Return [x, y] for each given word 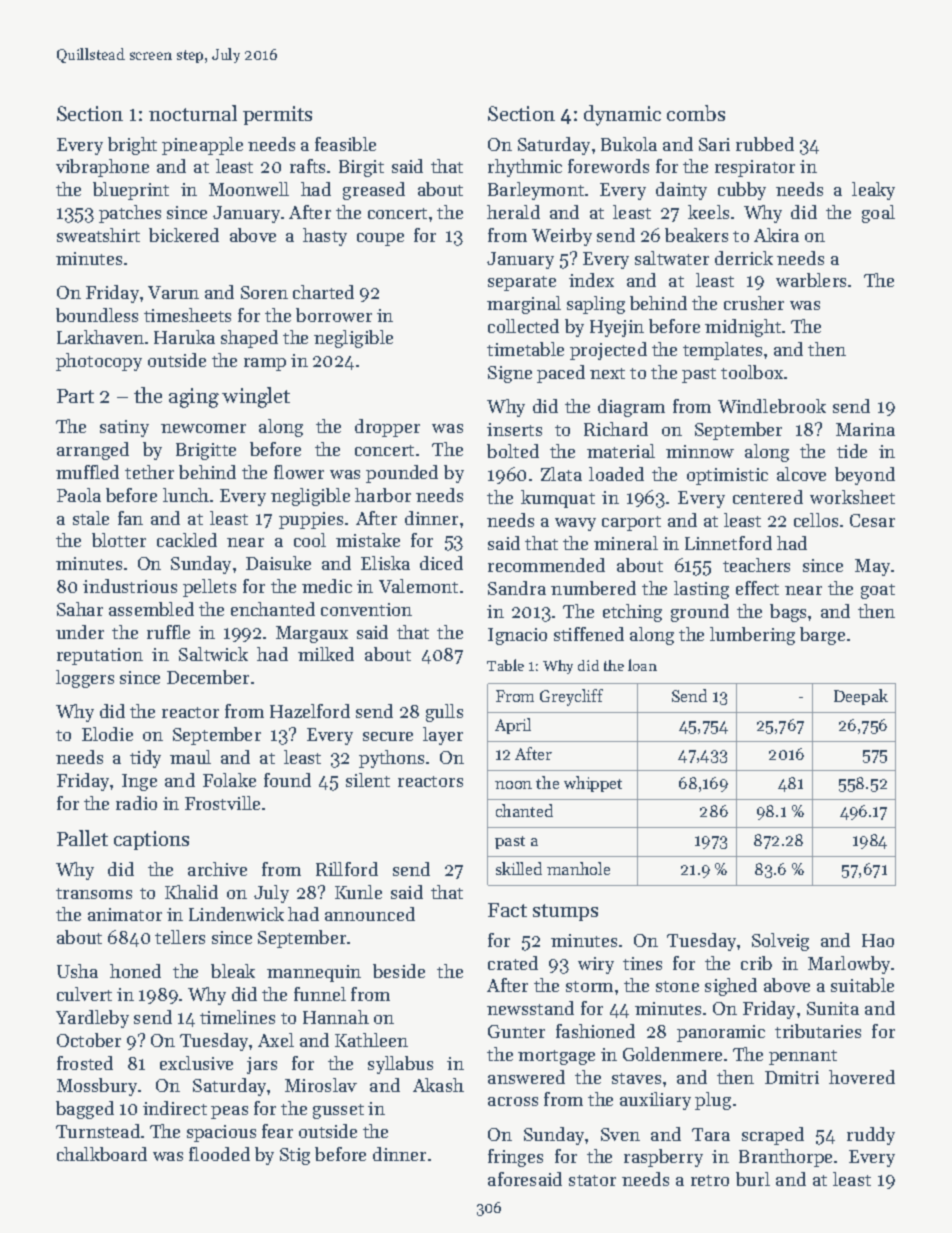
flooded [219, 1154]
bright [132, 146]
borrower [334, 315]
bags [788, 613]
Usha [77, 971]
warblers [811, 280]
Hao [878, 940]
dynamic [622, 115]
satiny [124, 428]
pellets [209, 588]
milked [326, 654]
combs [696, 113]
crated [513, 963]
